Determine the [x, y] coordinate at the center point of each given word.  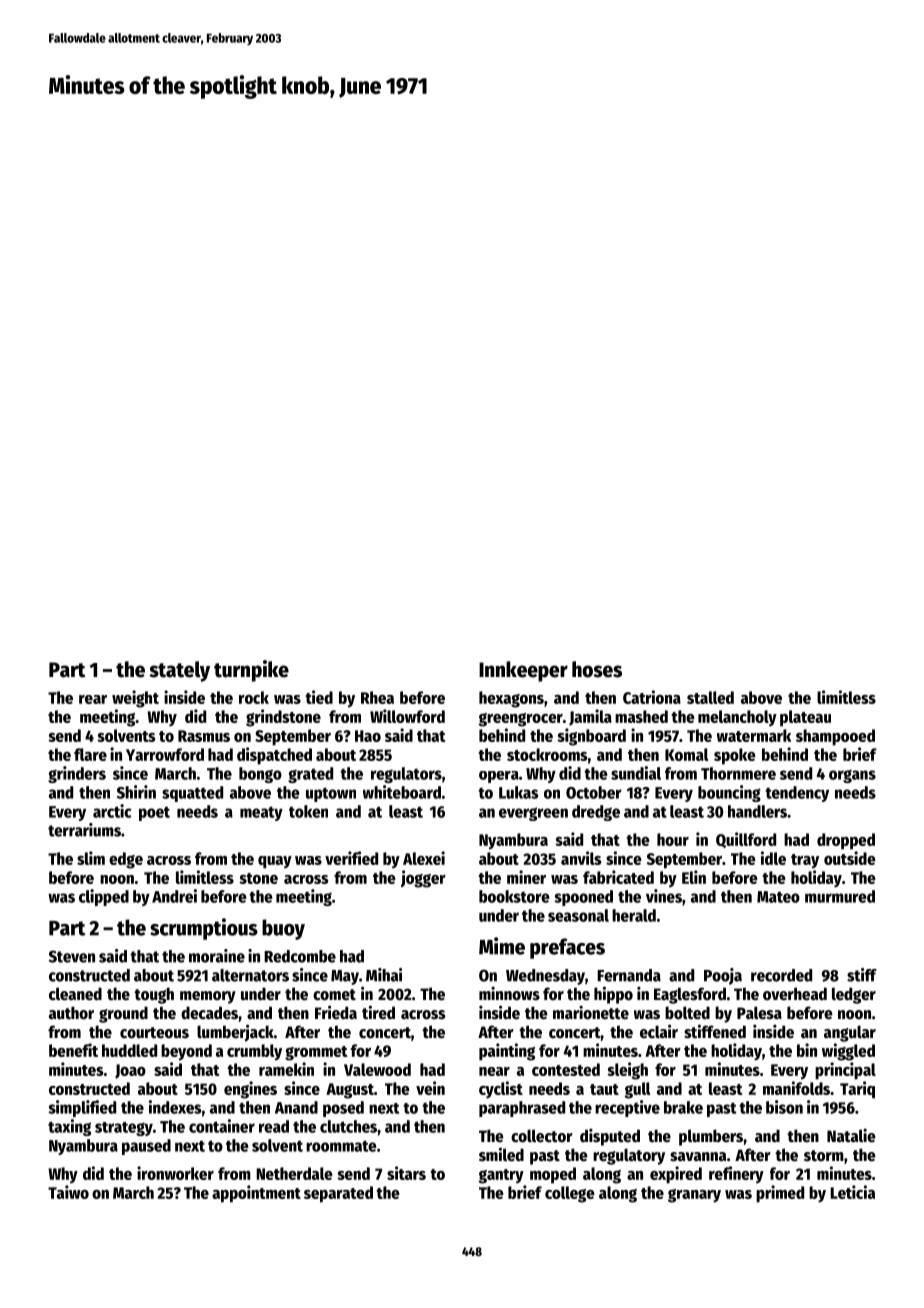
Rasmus [204, 736]
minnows [509, 993]
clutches [348, 1126]
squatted [192, 794]
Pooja [723, 976]
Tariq [857, 1090]
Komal [686, 754]
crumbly [254, 1052]
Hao [368, 736]
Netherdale [294, 1173]
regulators [406, 775]
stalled [710, 697]
